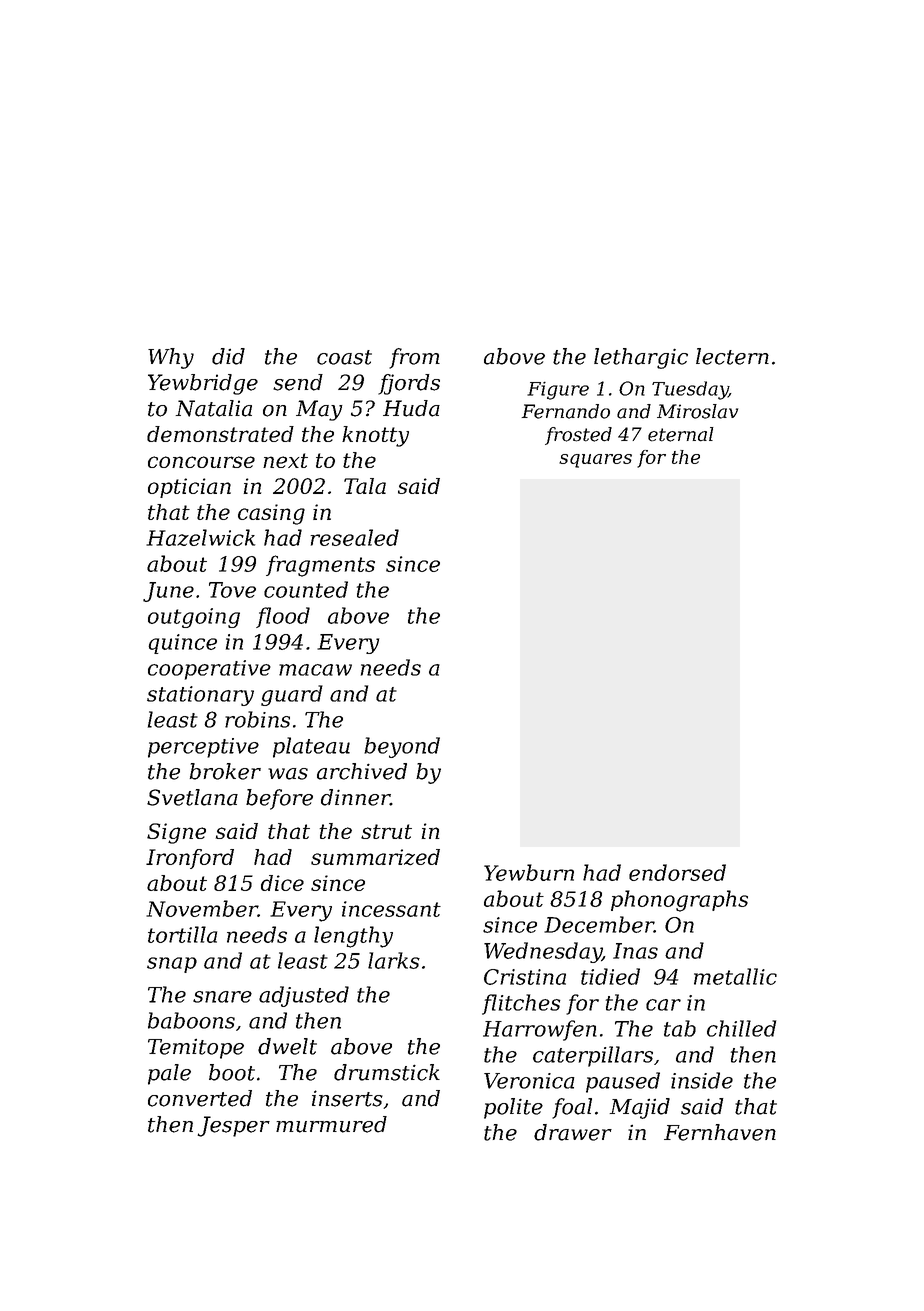  I want to click on did, so click(228, 356).
